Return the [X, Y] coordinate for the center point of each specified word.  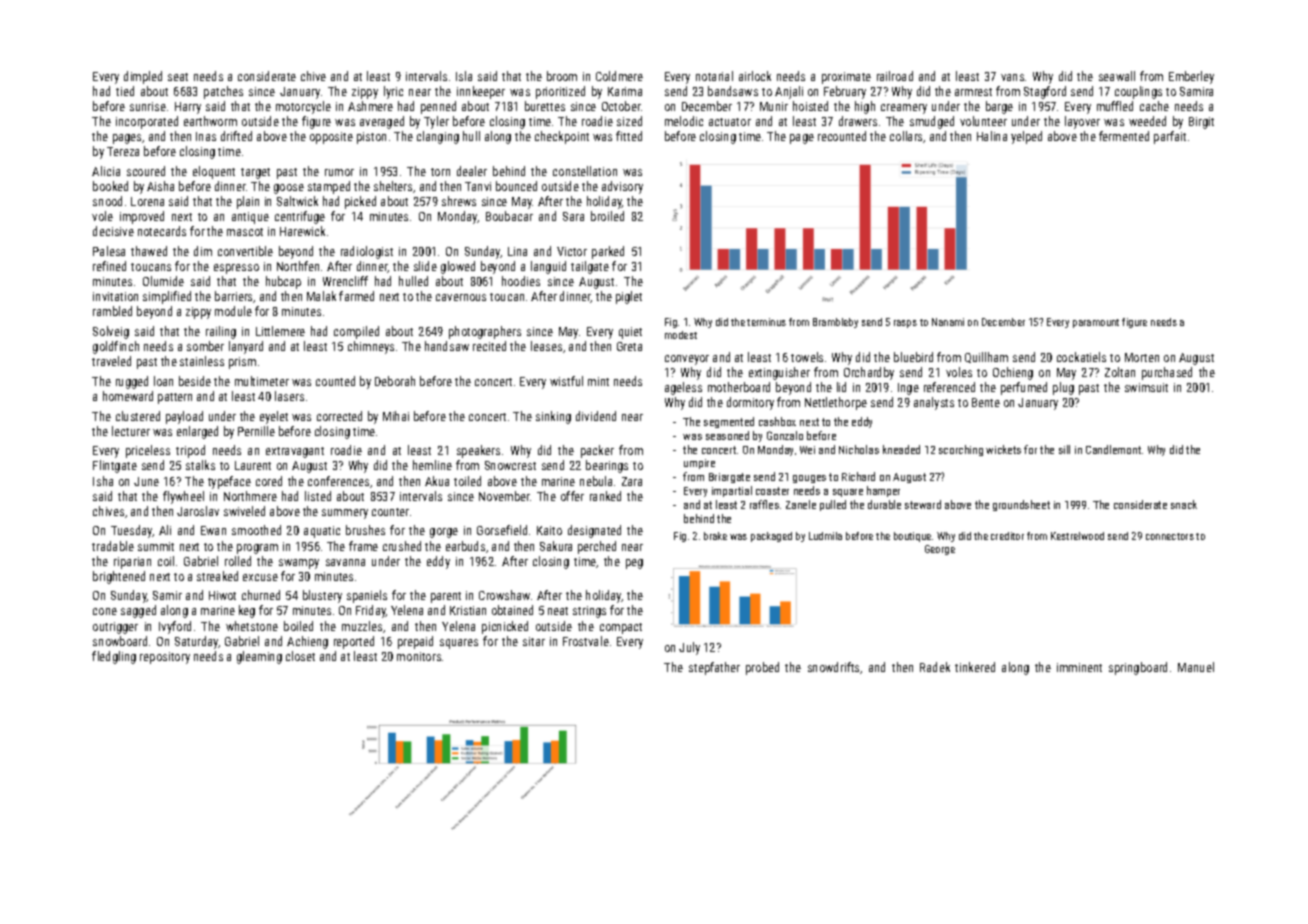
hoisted [810, 106]
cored [269, 481]
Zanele [801, 504]
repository [165, 658]
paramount [1096, 323]
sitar [534, 641]
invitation [115, 296]
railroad [895, 76]
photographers [485, 332]
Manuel [1196, 667]
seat [178, 77]
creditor [1007, 536]
